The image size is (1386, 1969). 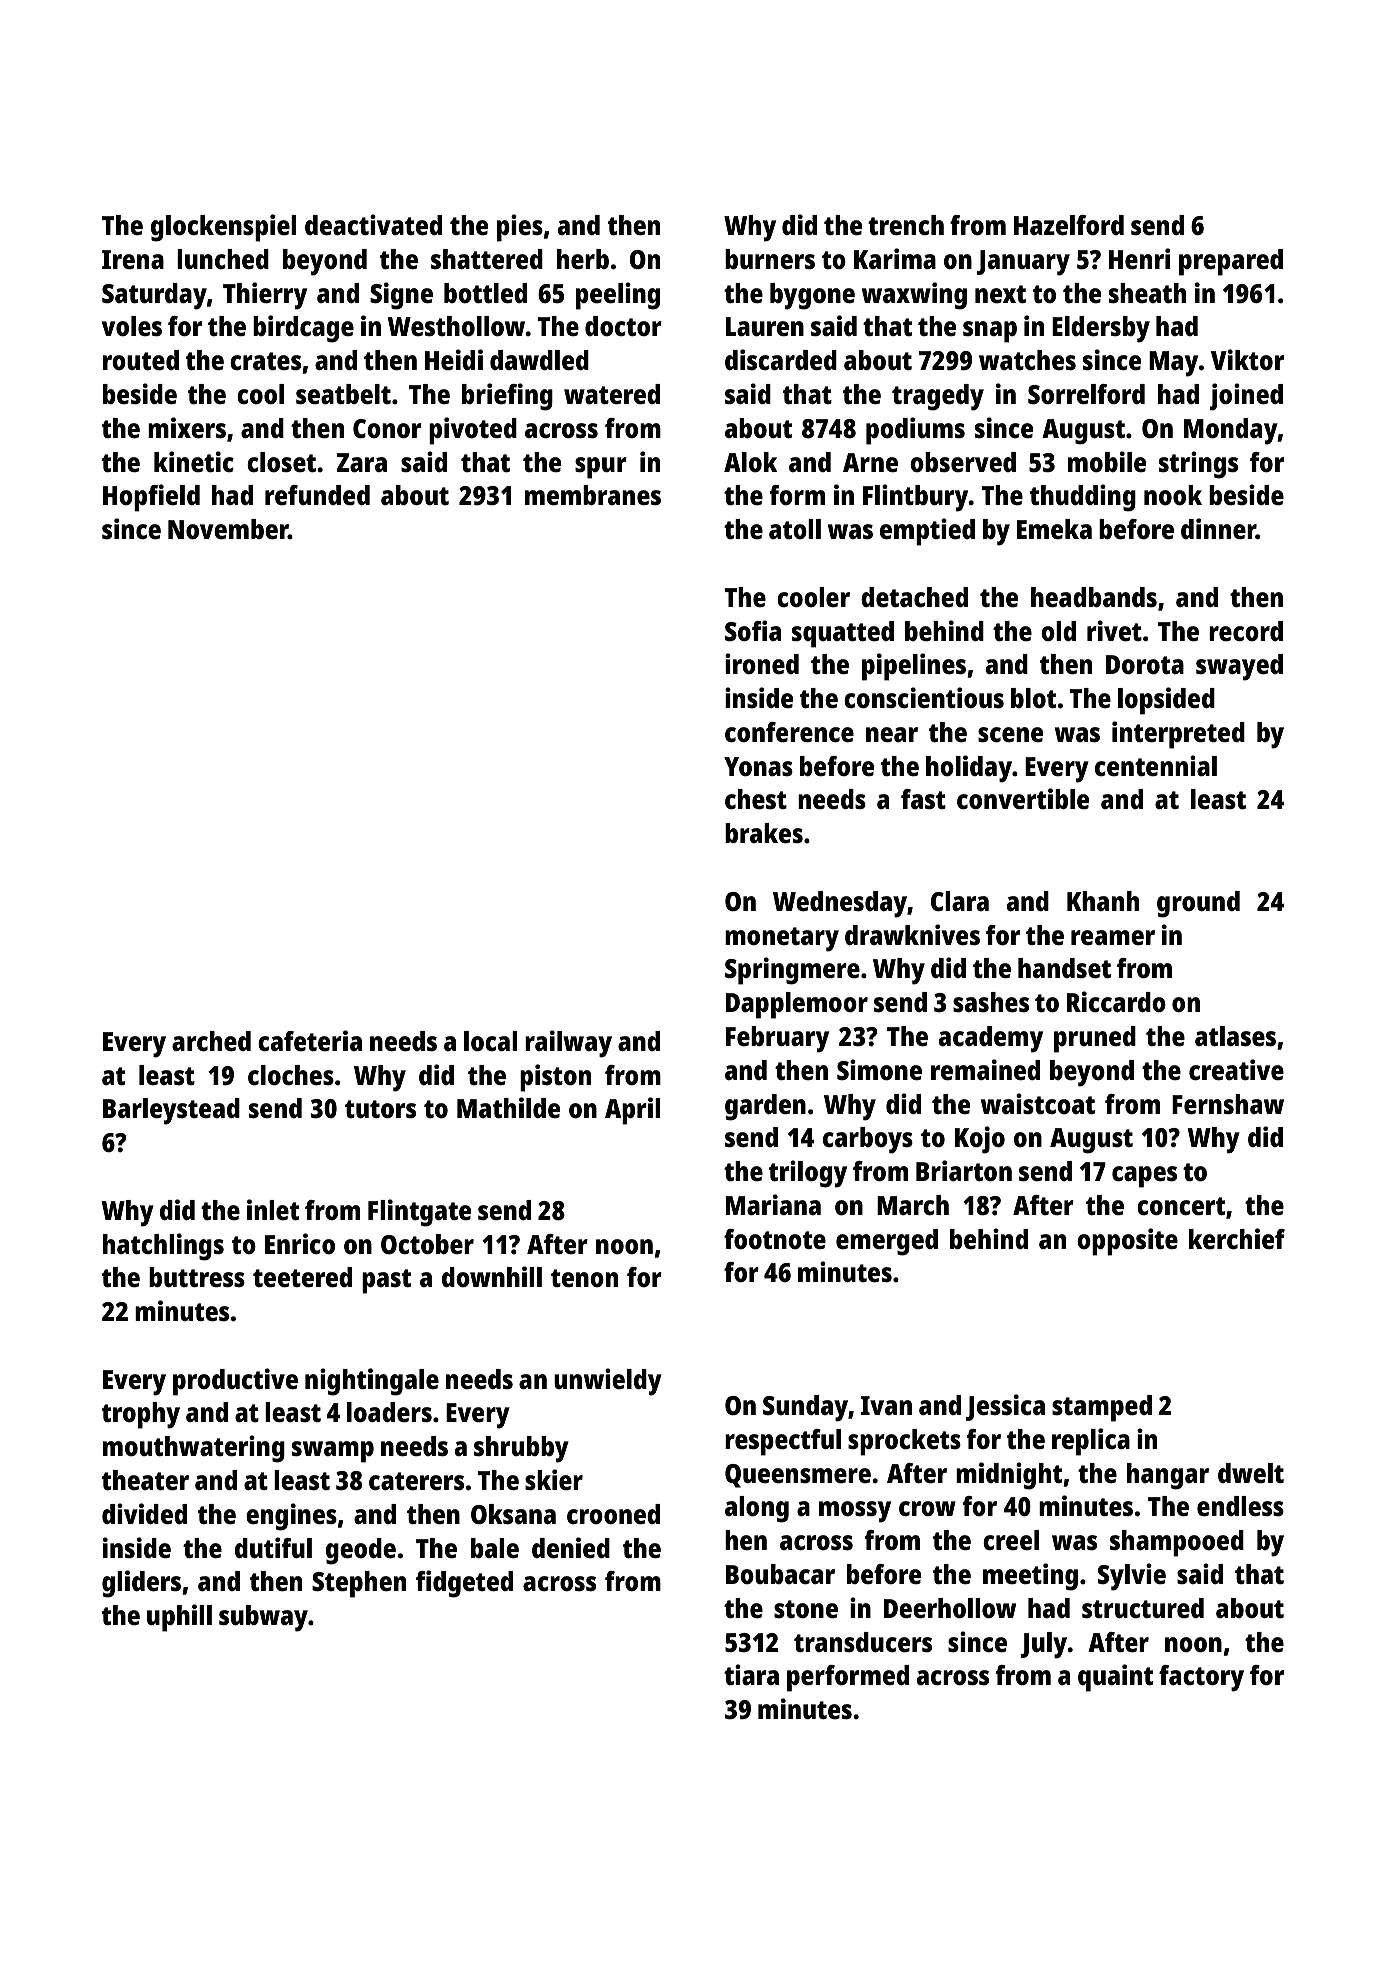 I want to click on tiara, so click(x=751, y=1674).
